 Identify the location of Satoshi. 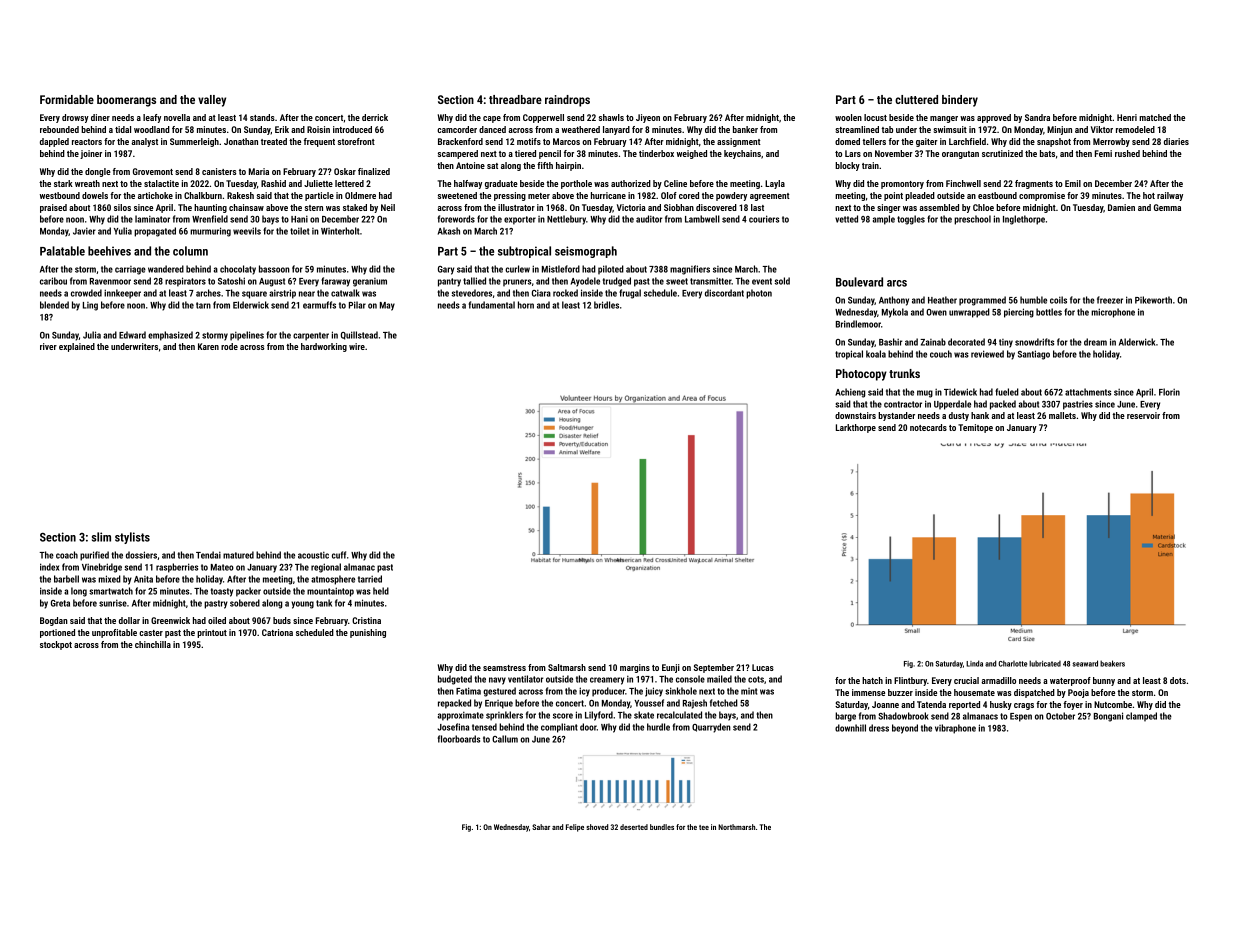
(231, 281).
